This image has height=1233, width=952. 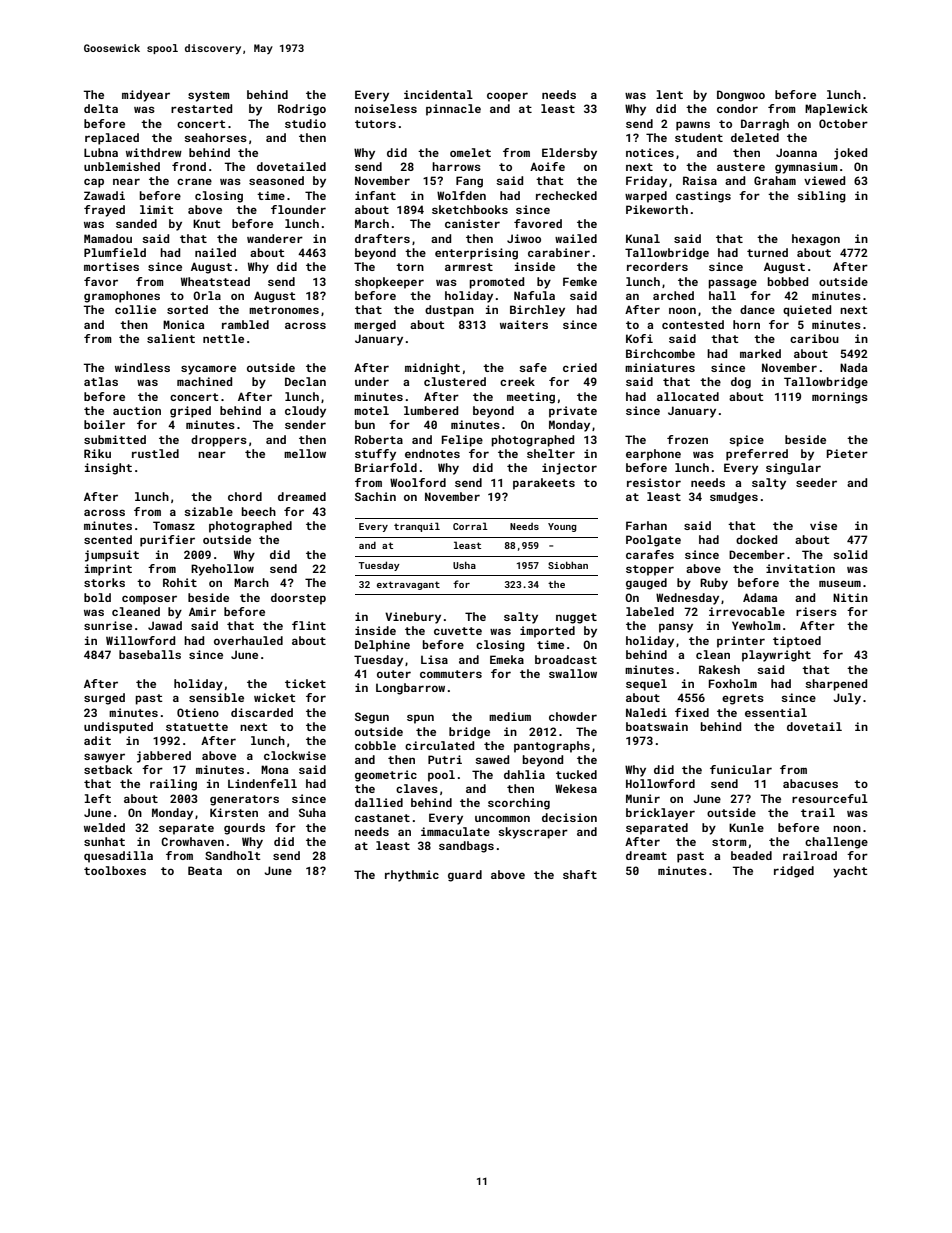 What do you see at coordinates (760, 597) in the image?
I see `Adama` at bounding box center [760, 597].
